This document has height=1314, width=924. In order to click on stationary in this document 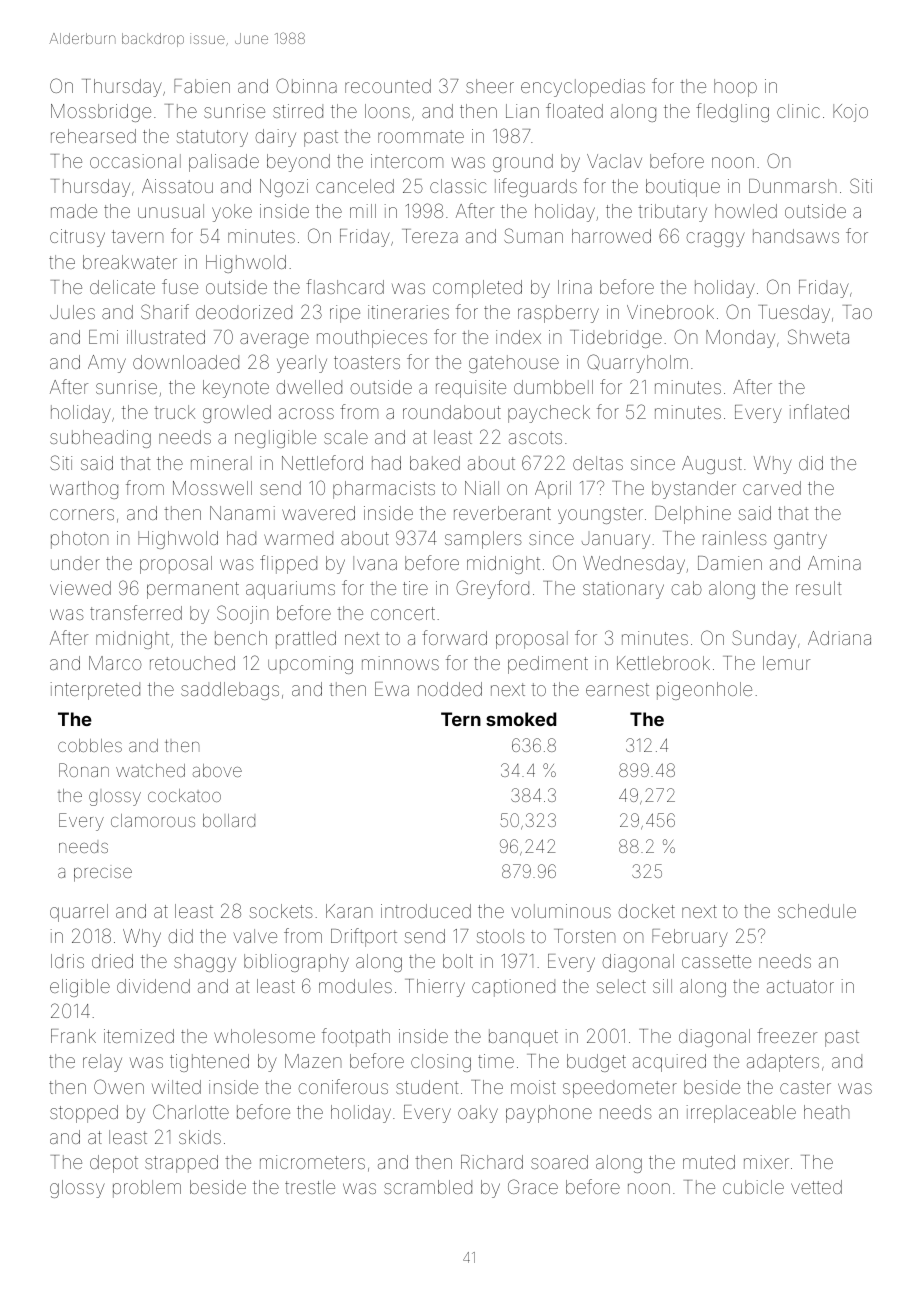, I will do `click(623, 590)`.
